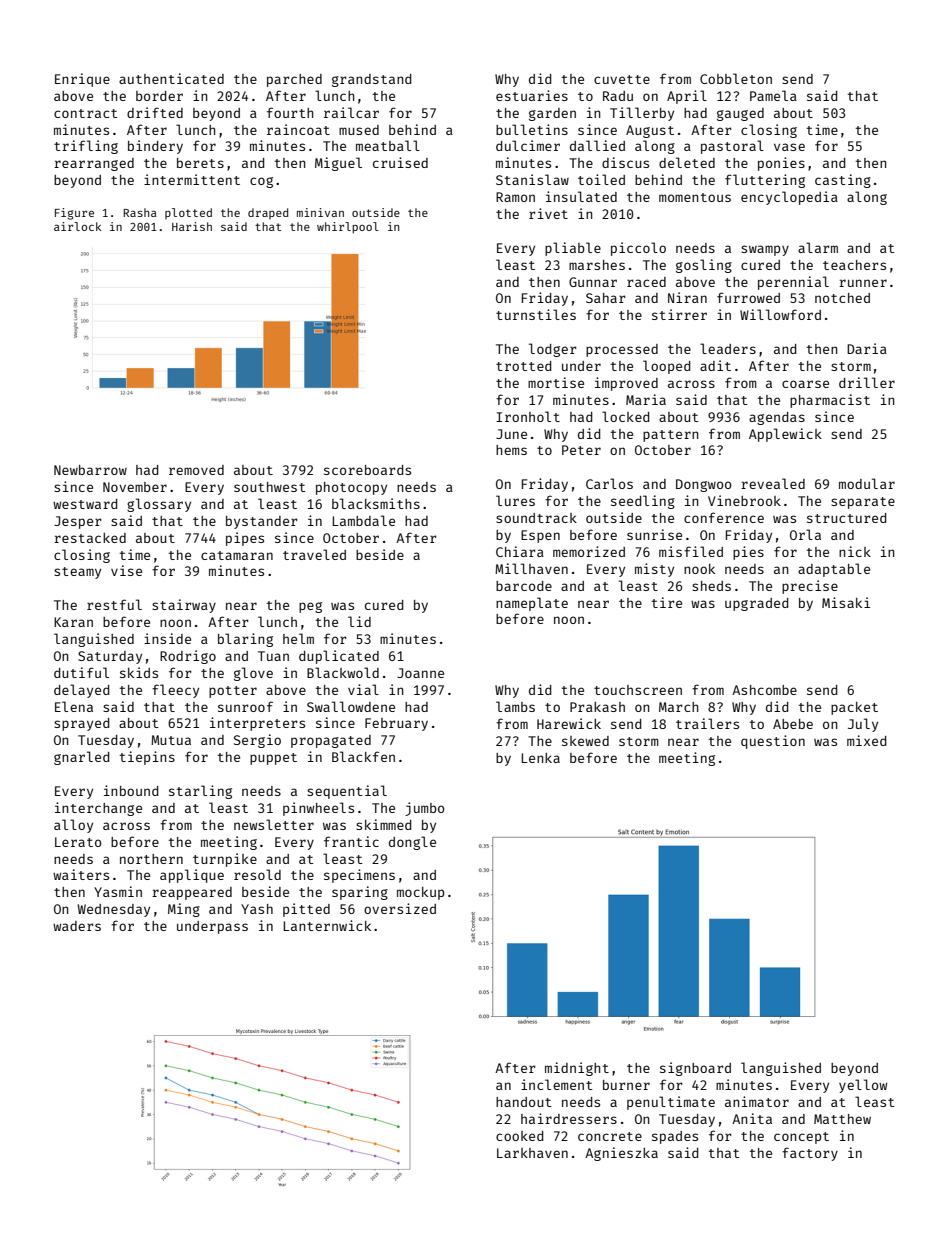 Image resolution: width=952 pixels, height=1233 pixels. What do you see at coordinates (78, 226) in the screenshot?
I see `airlock` at bounding box center [78, 226].
